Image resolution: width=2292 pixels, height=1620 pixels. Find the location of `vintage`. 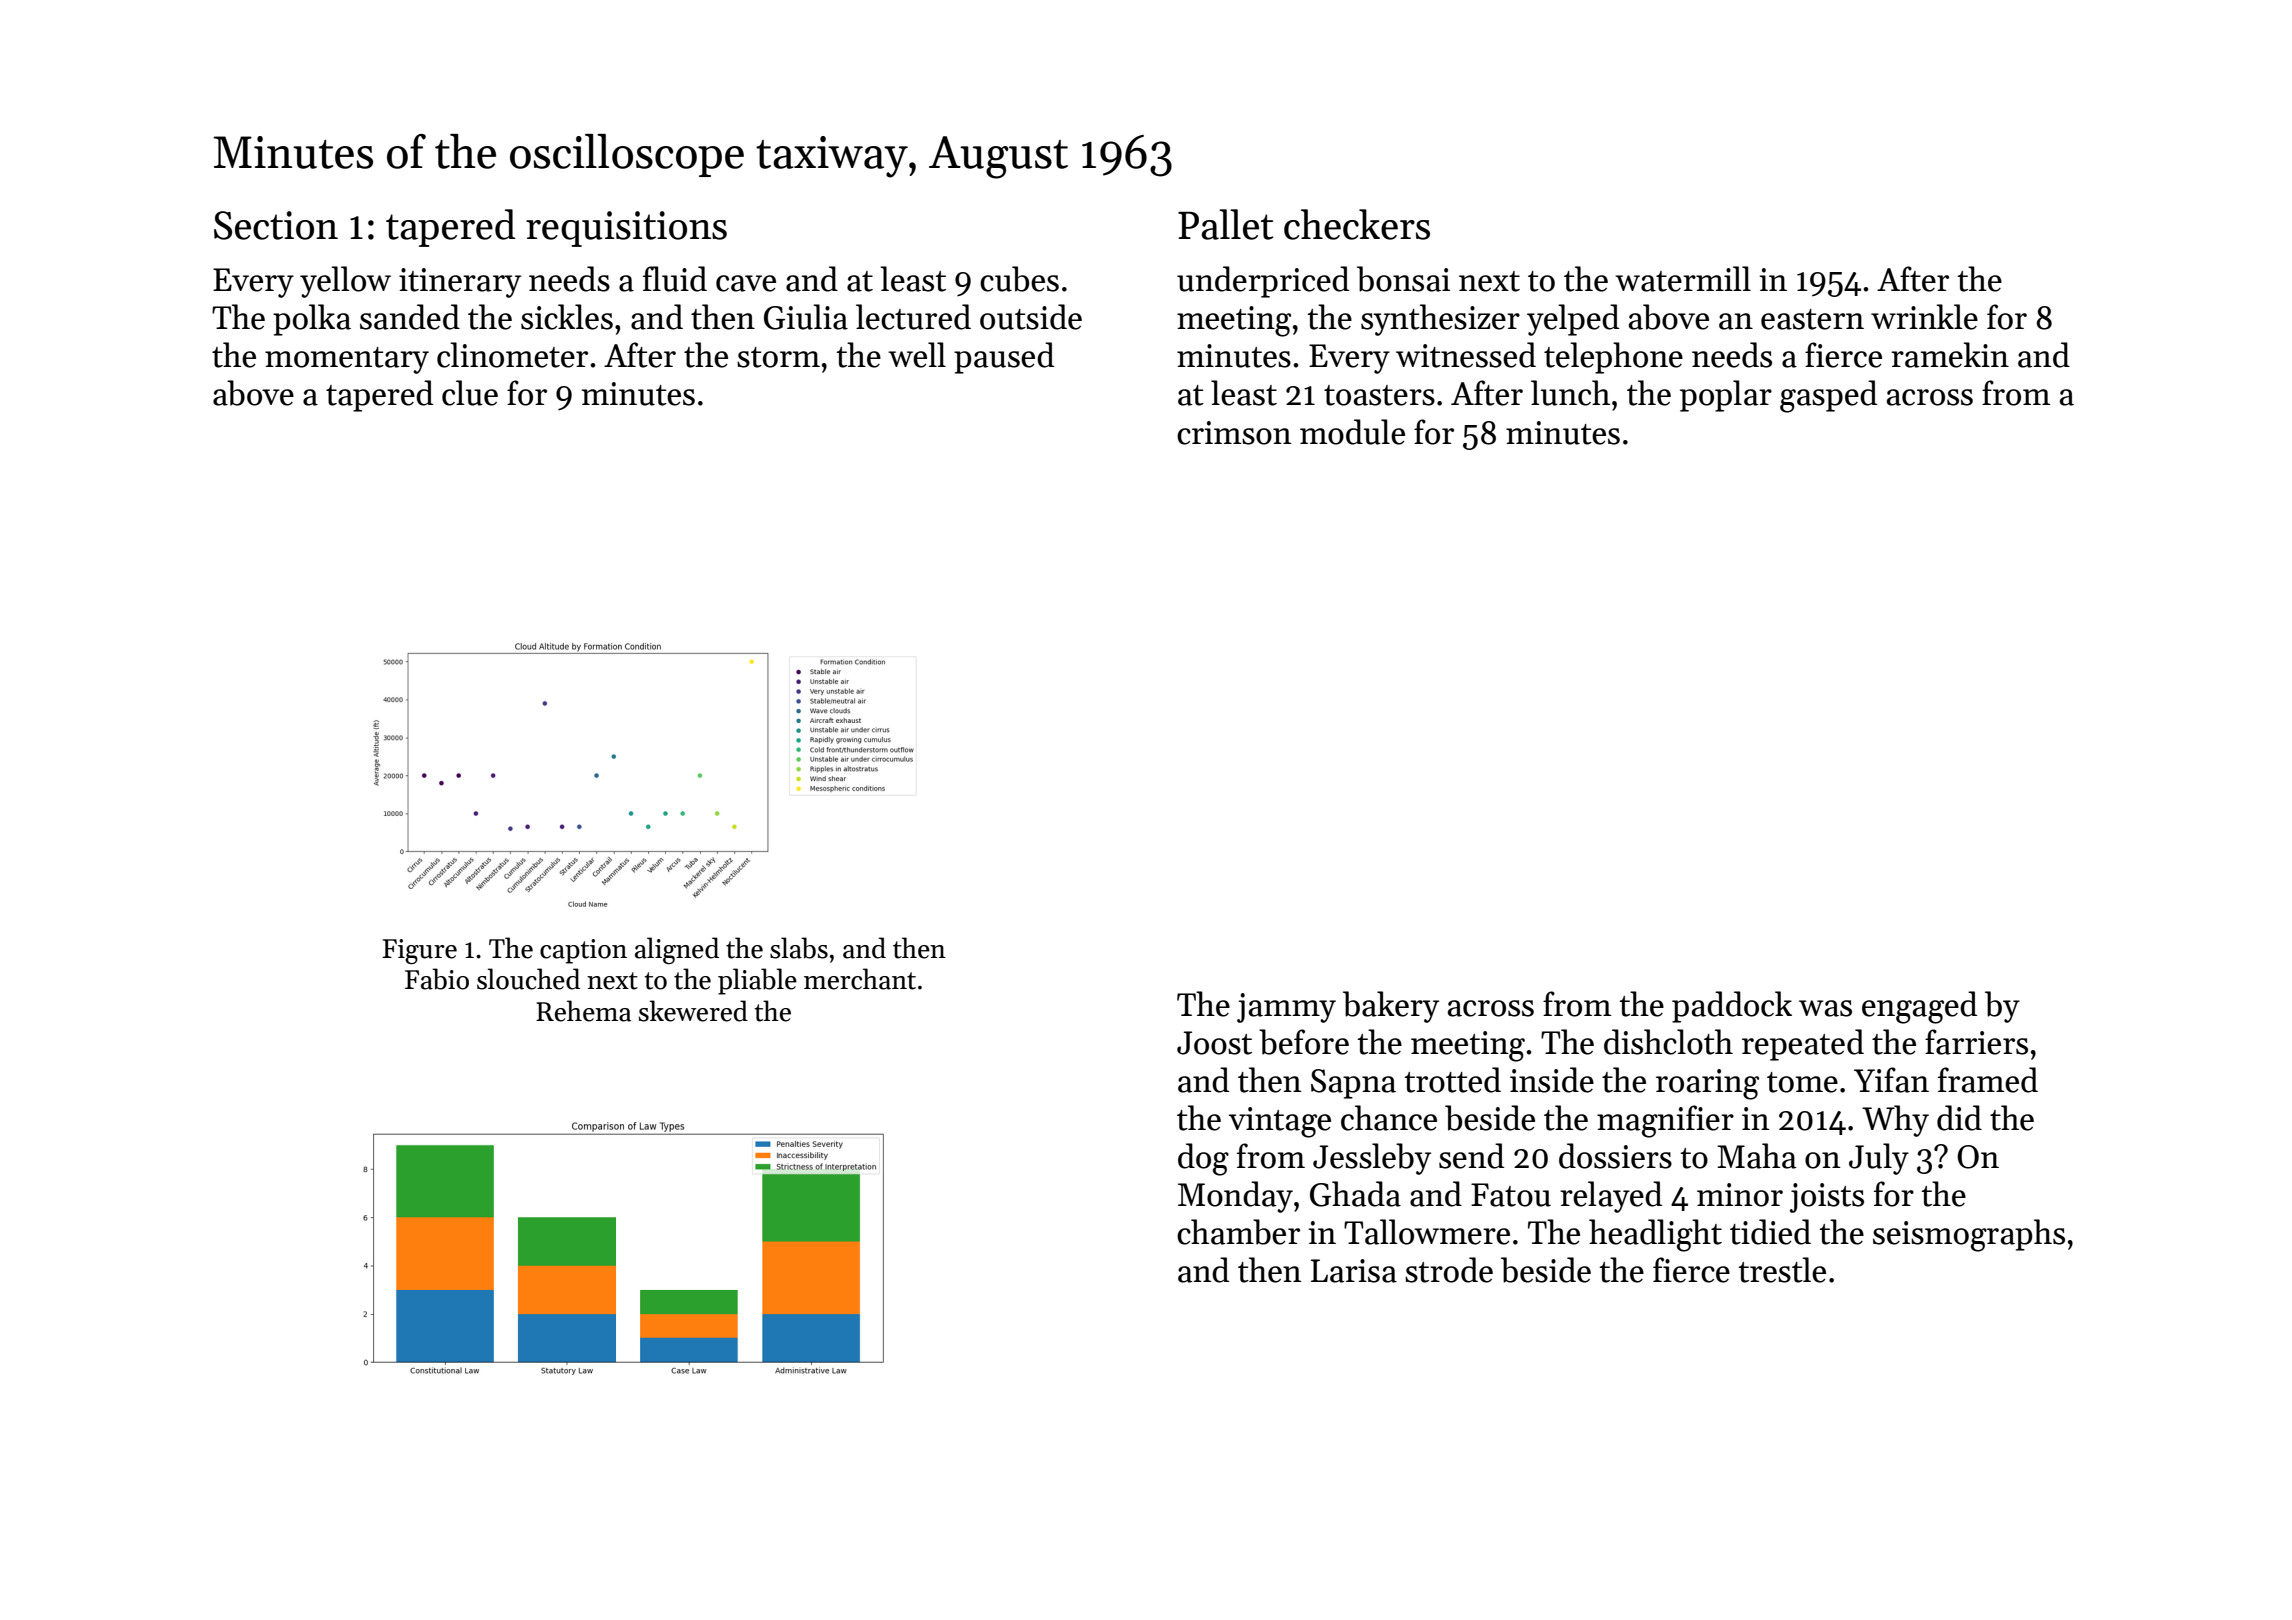

vintage is located at coordinates (1280, 1122).
